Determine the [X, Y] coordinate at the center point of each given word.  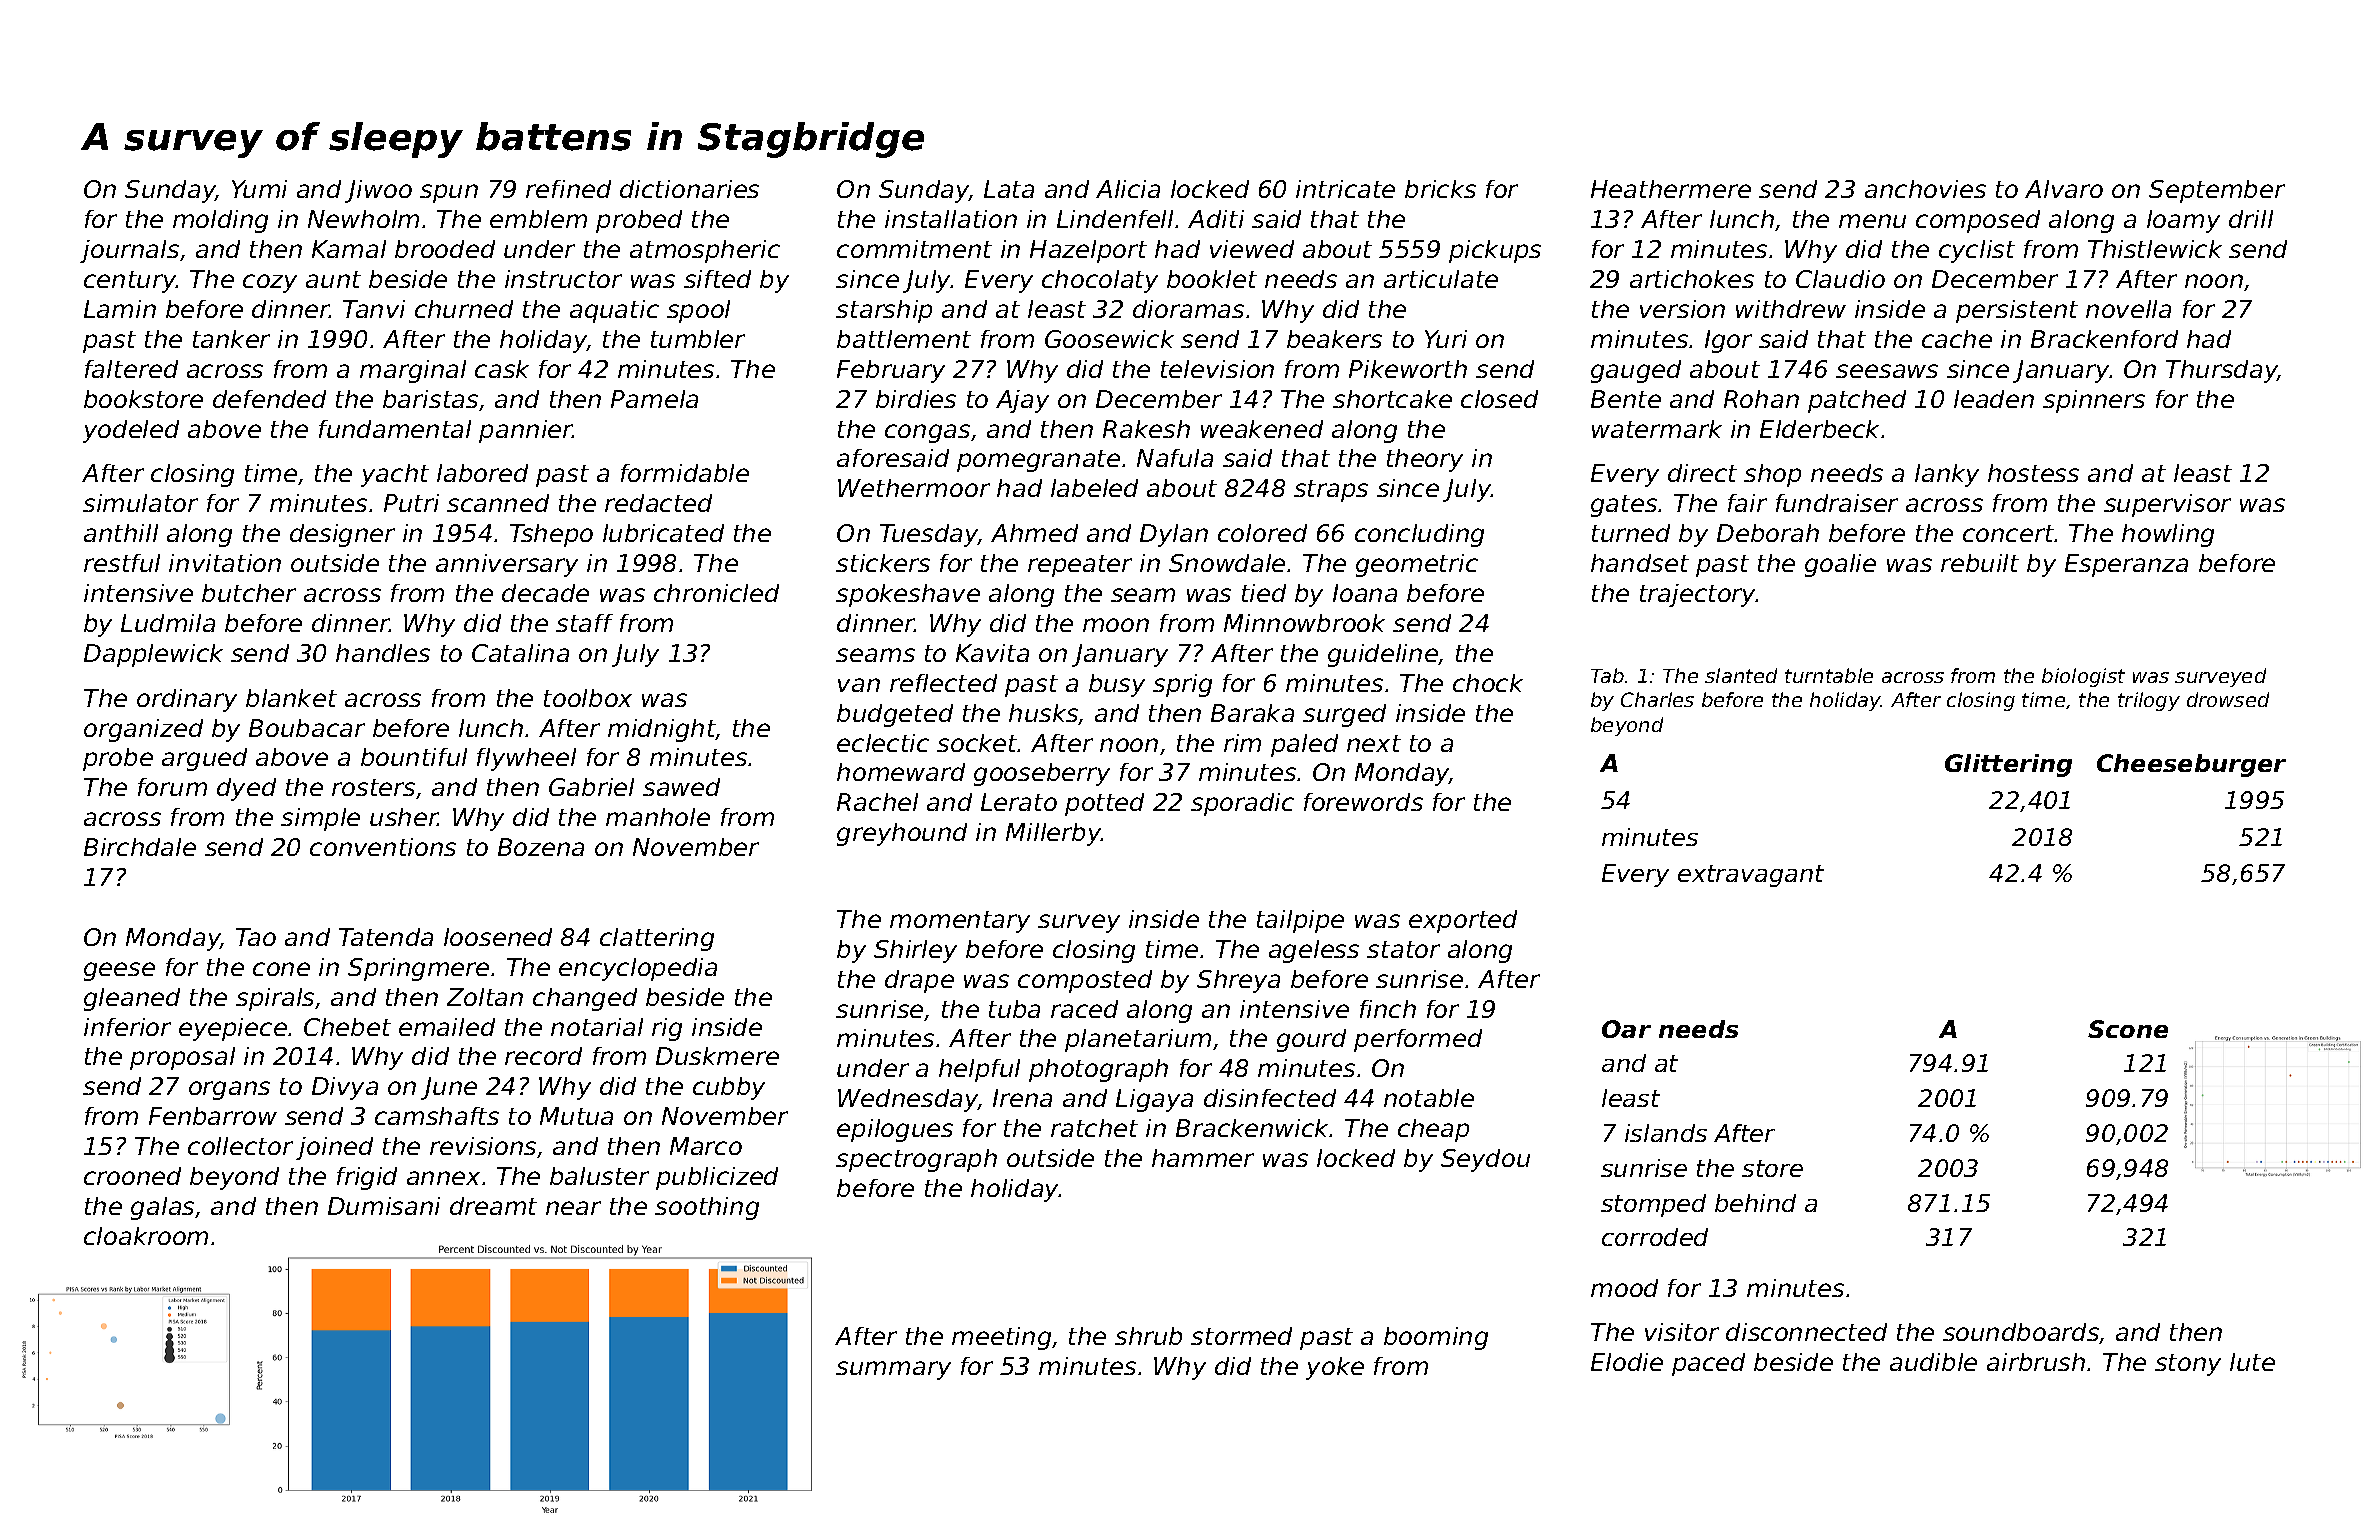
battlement [904, 339]
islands [1666, 1133]
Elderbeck [1819, 429]
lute [2252, 1362]
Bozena [541, 847]
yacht [395, 475]
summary [893, 1370]
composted [1085, 981]
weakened [1262, 429]
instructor [563, 279]
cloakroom [146, 1236]
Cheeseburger [2191, 765]
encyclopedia [638, 969]
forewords [1363, 802]
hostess [2033, 473]
